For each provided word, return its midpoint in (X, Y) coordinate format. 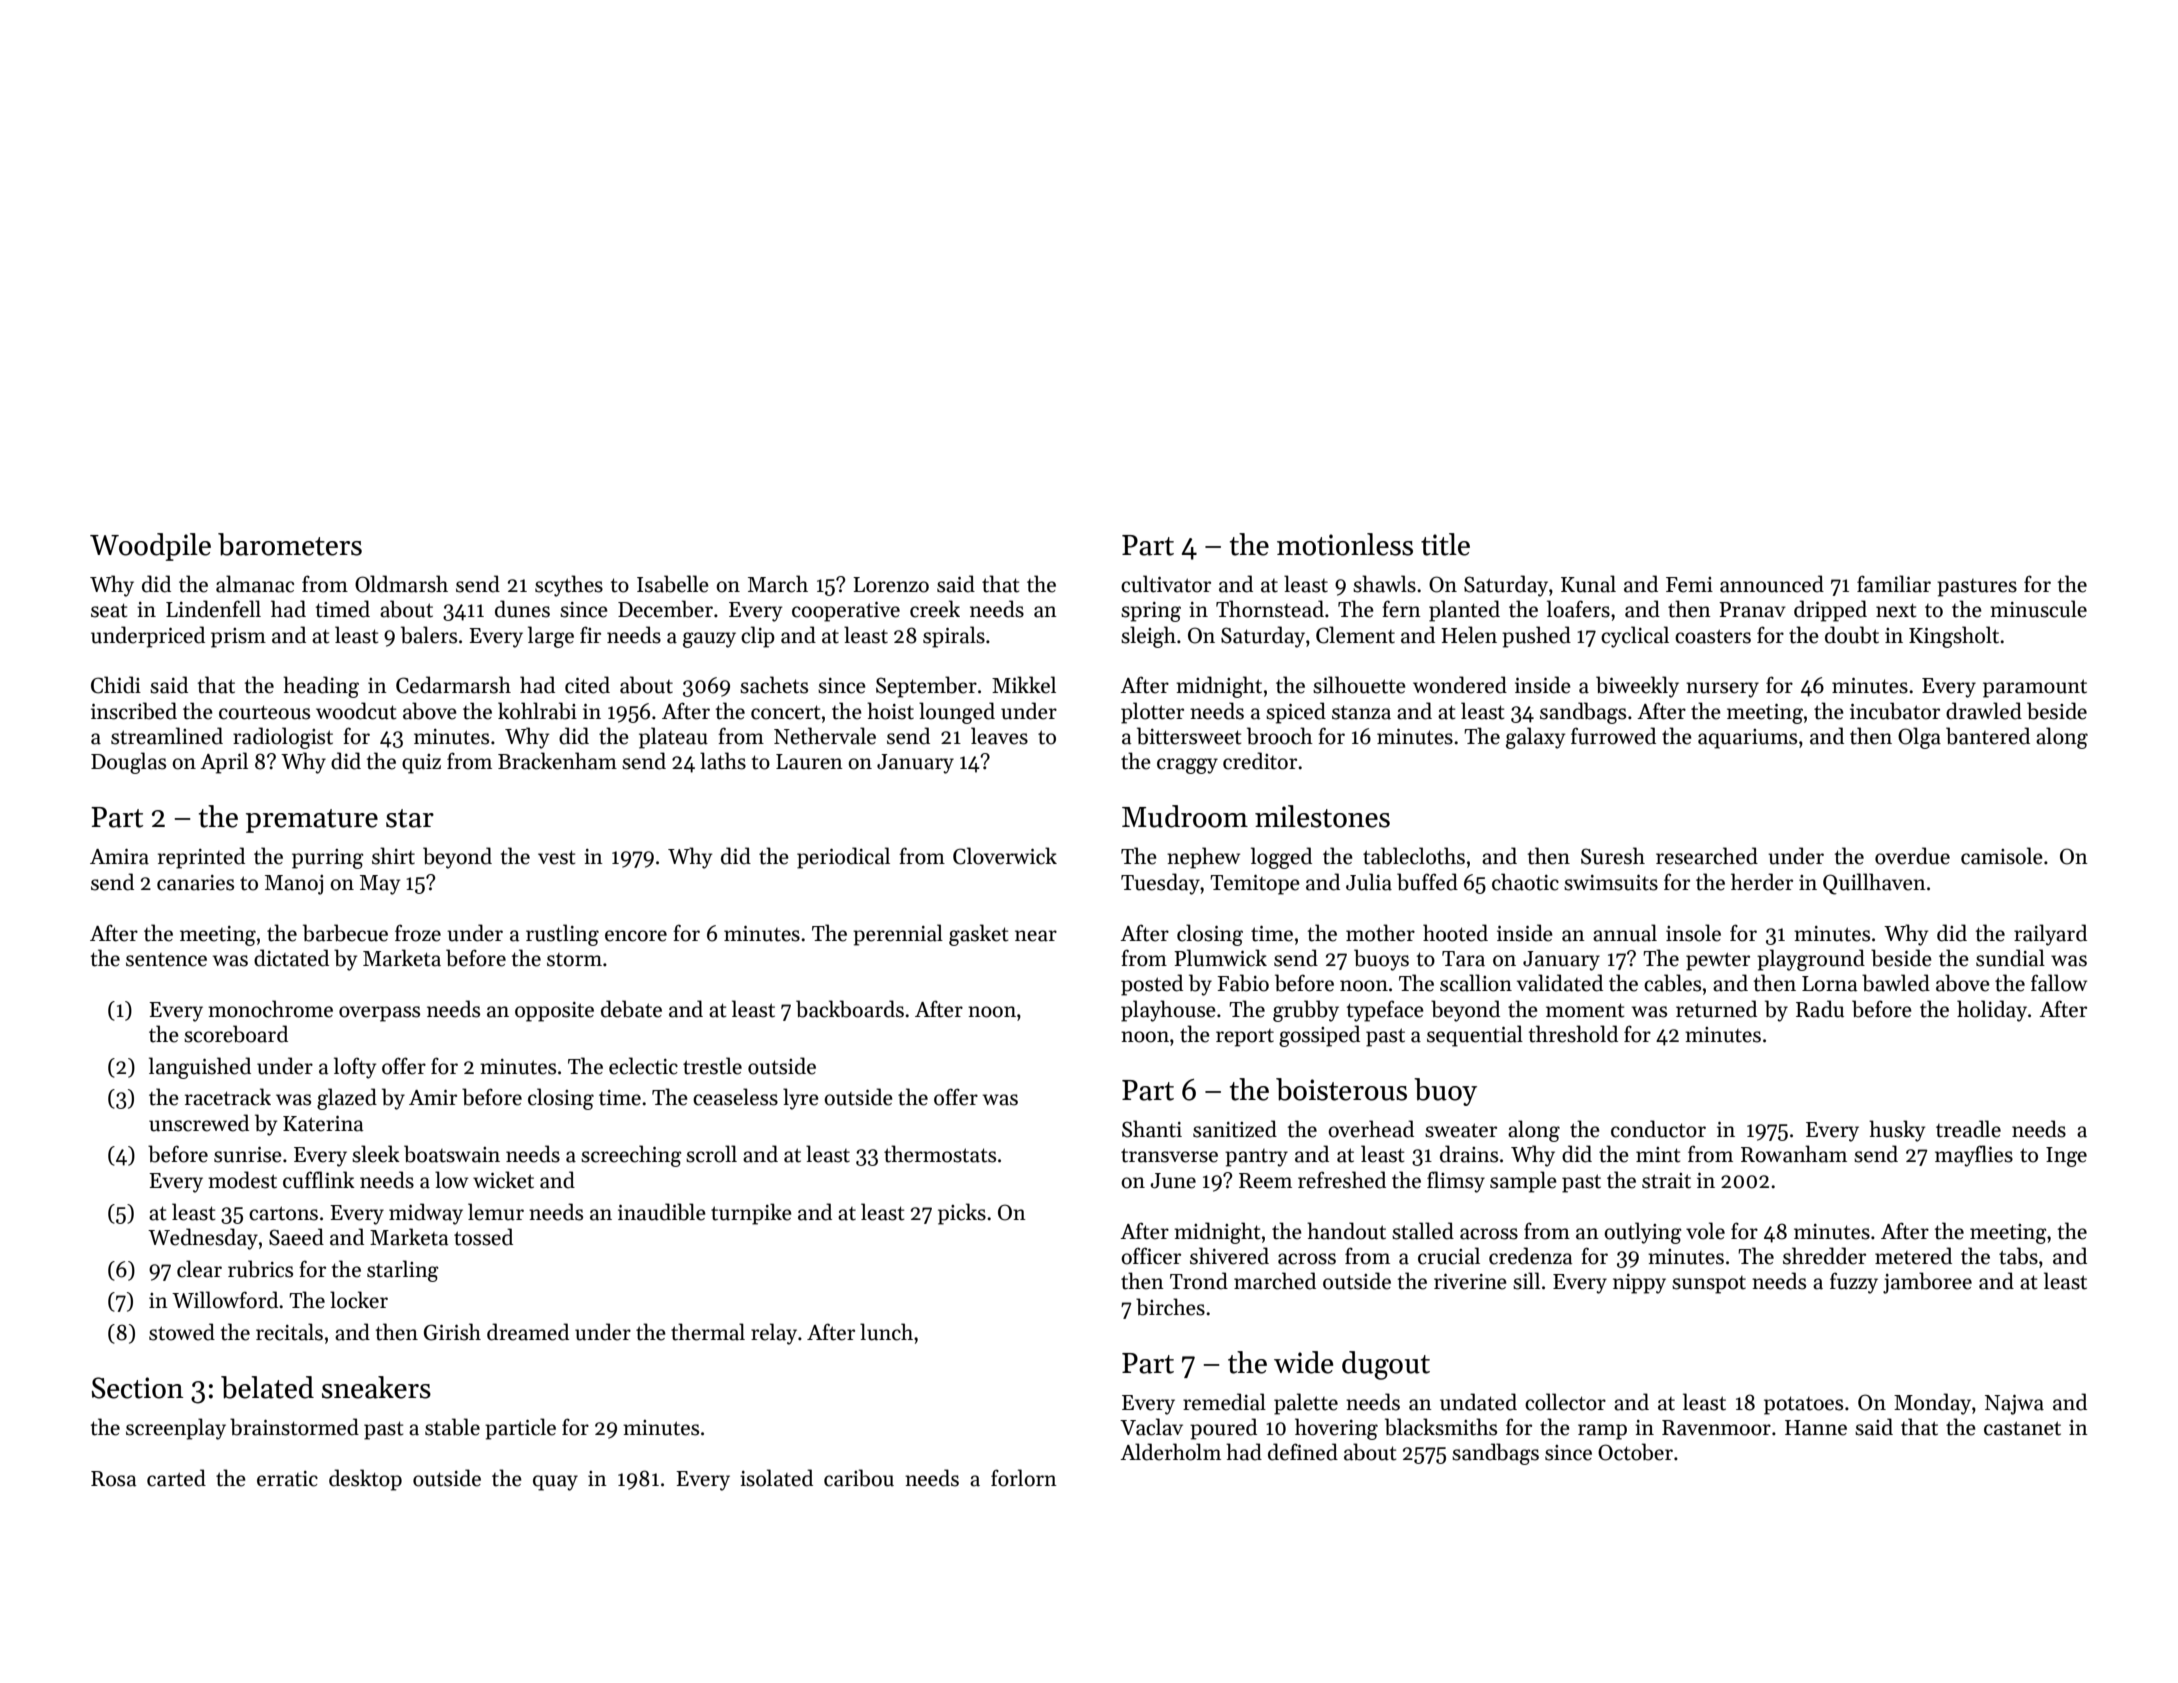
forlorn (1024, 1478)
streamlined (167, 736)
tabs (2018, 1256)
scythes (569, 586)
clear (199, 1269)
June (1173, 1181)
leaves (999, 736)
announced (1772, 584)
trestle (712, 1066)
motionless (1345, 544)
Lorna (1829, 984)
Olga (1919, 738)
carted (176, 1478)
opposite (554, 1012)
